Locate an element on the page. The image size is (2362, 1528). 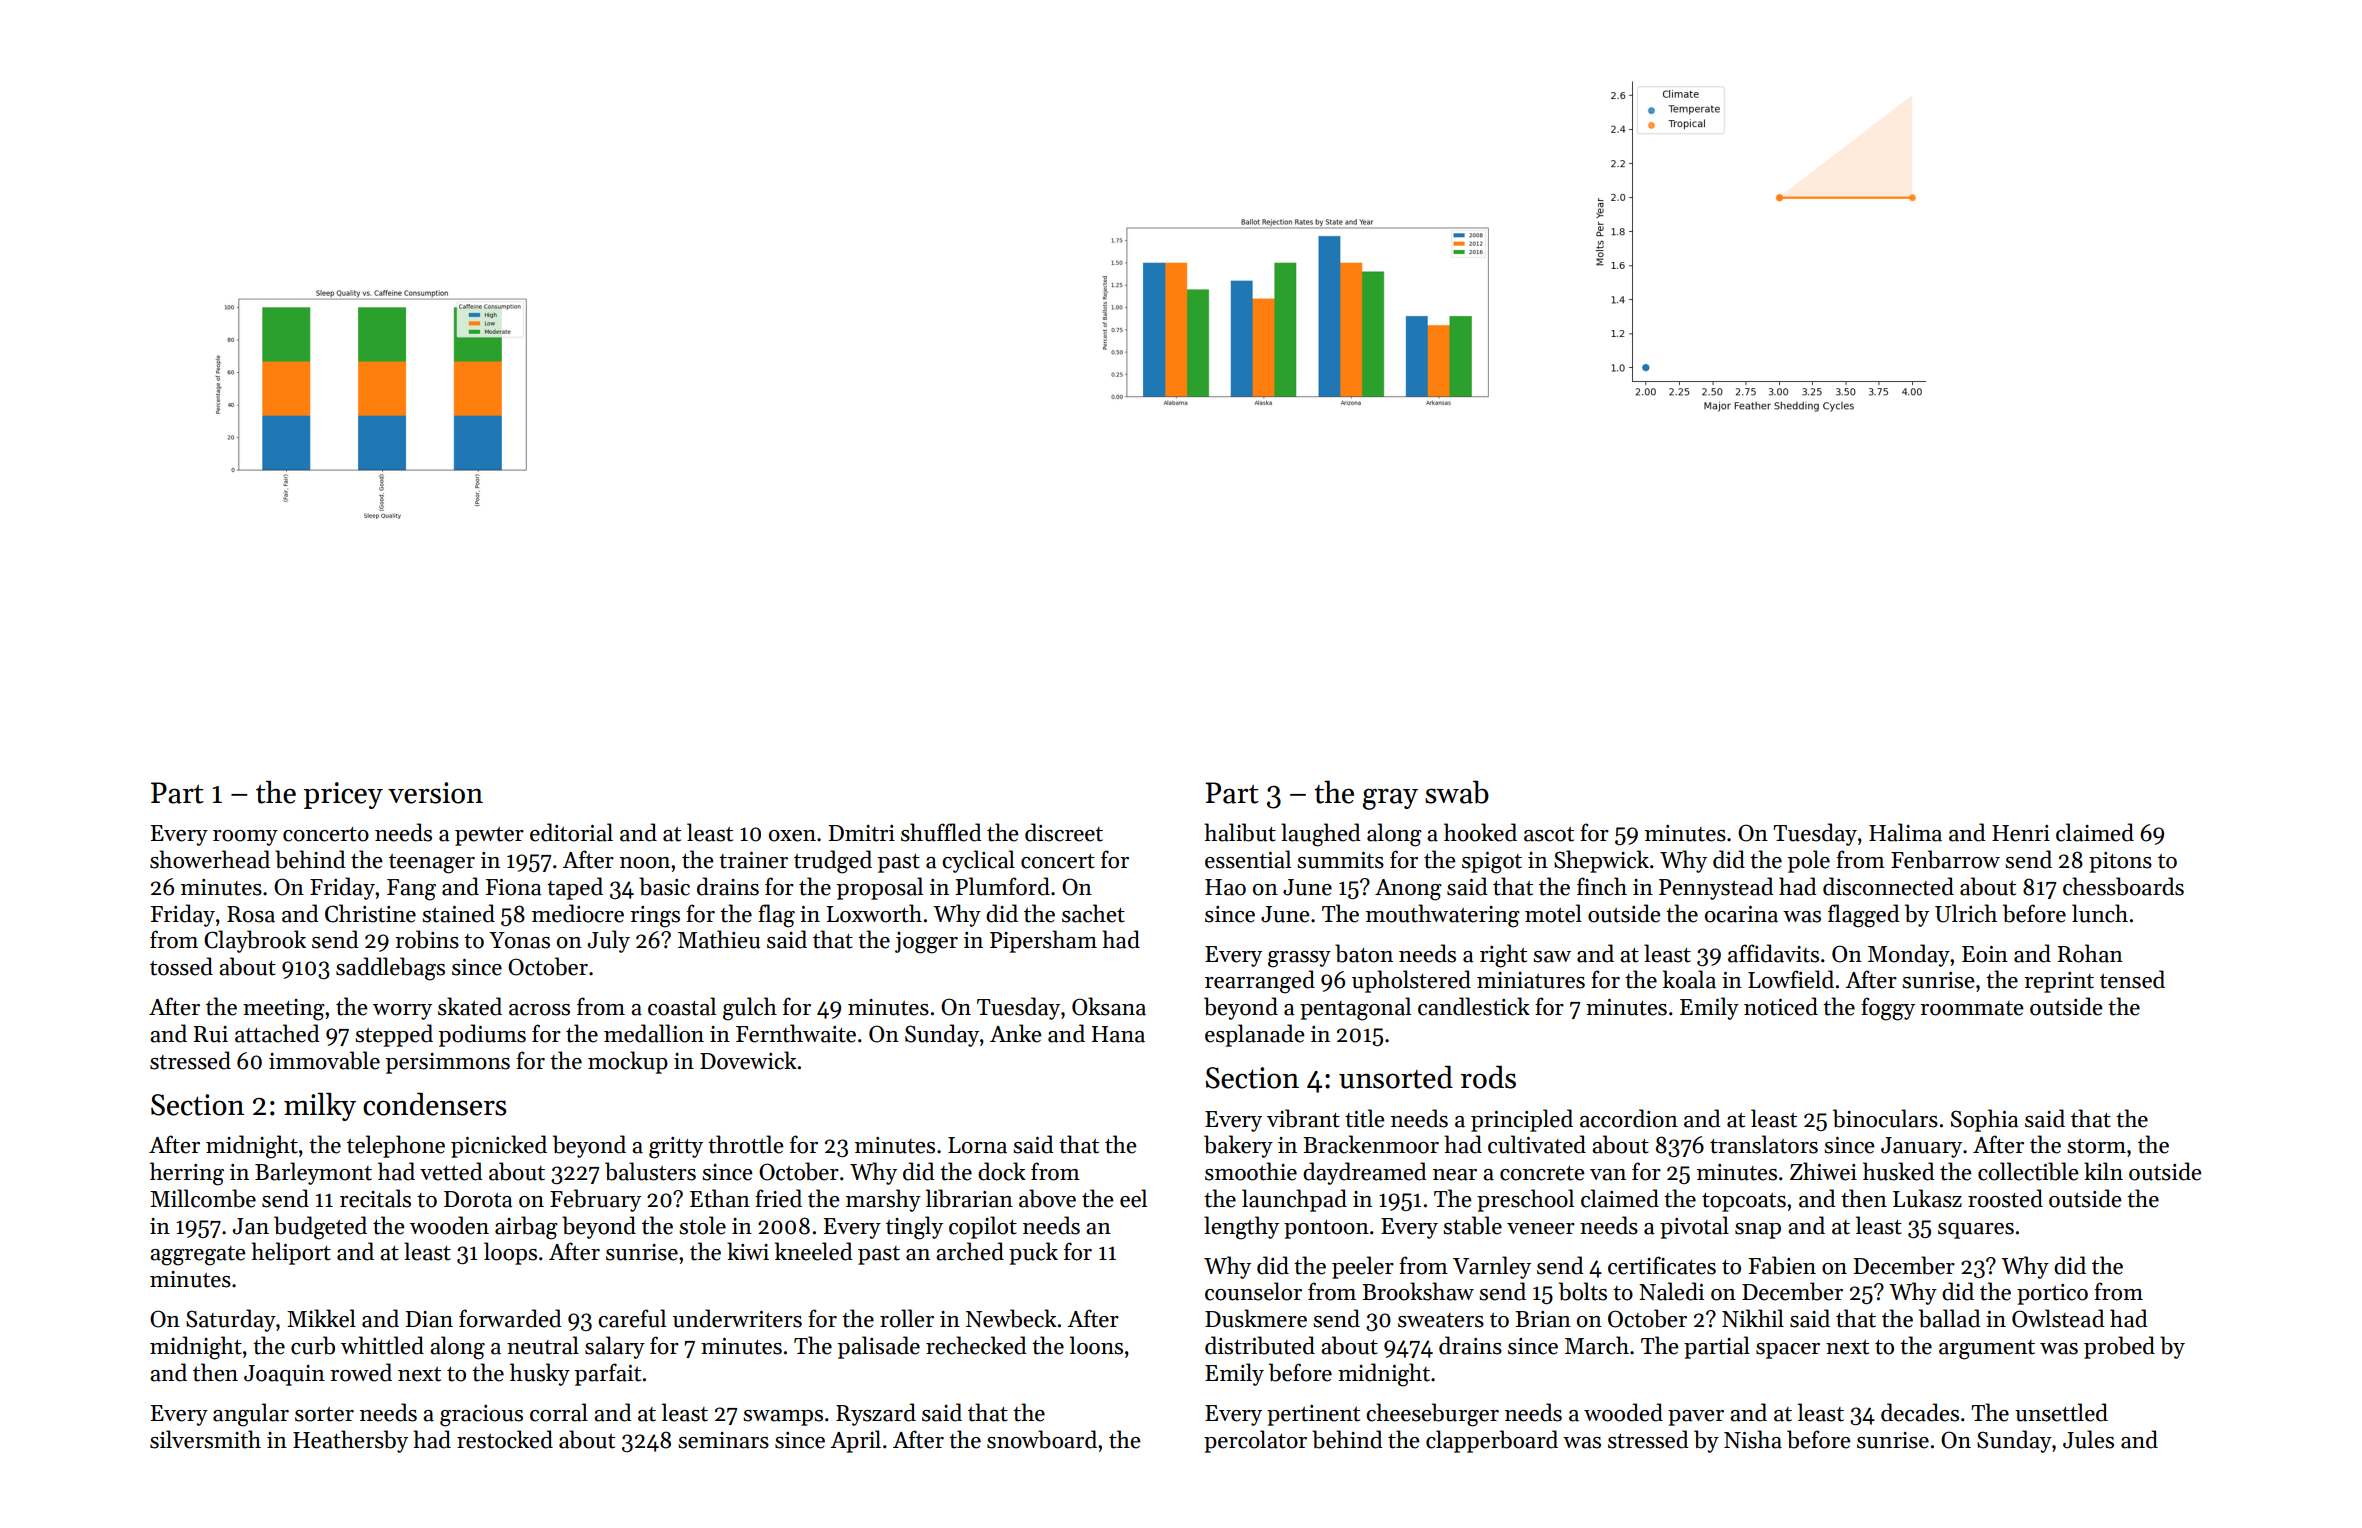
Mikkel is located at coordinates (321, 1318).
